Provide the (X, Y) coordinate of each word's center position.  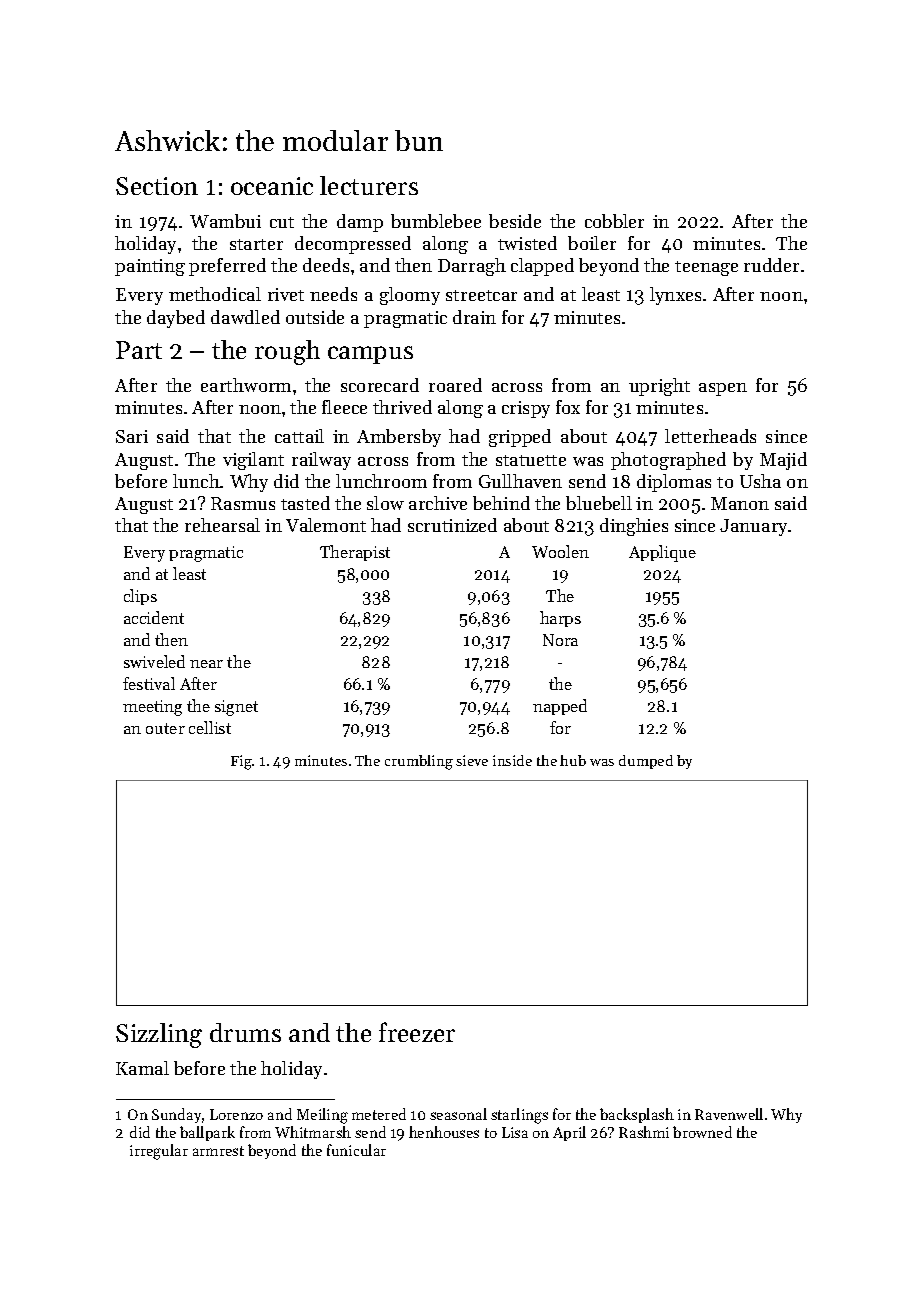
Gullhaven (520, 481)
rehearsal (222, 525)
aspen (723, 389)
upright (659, 387)
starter (256, 244)
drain (474, 317)
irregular (159, 1152)
